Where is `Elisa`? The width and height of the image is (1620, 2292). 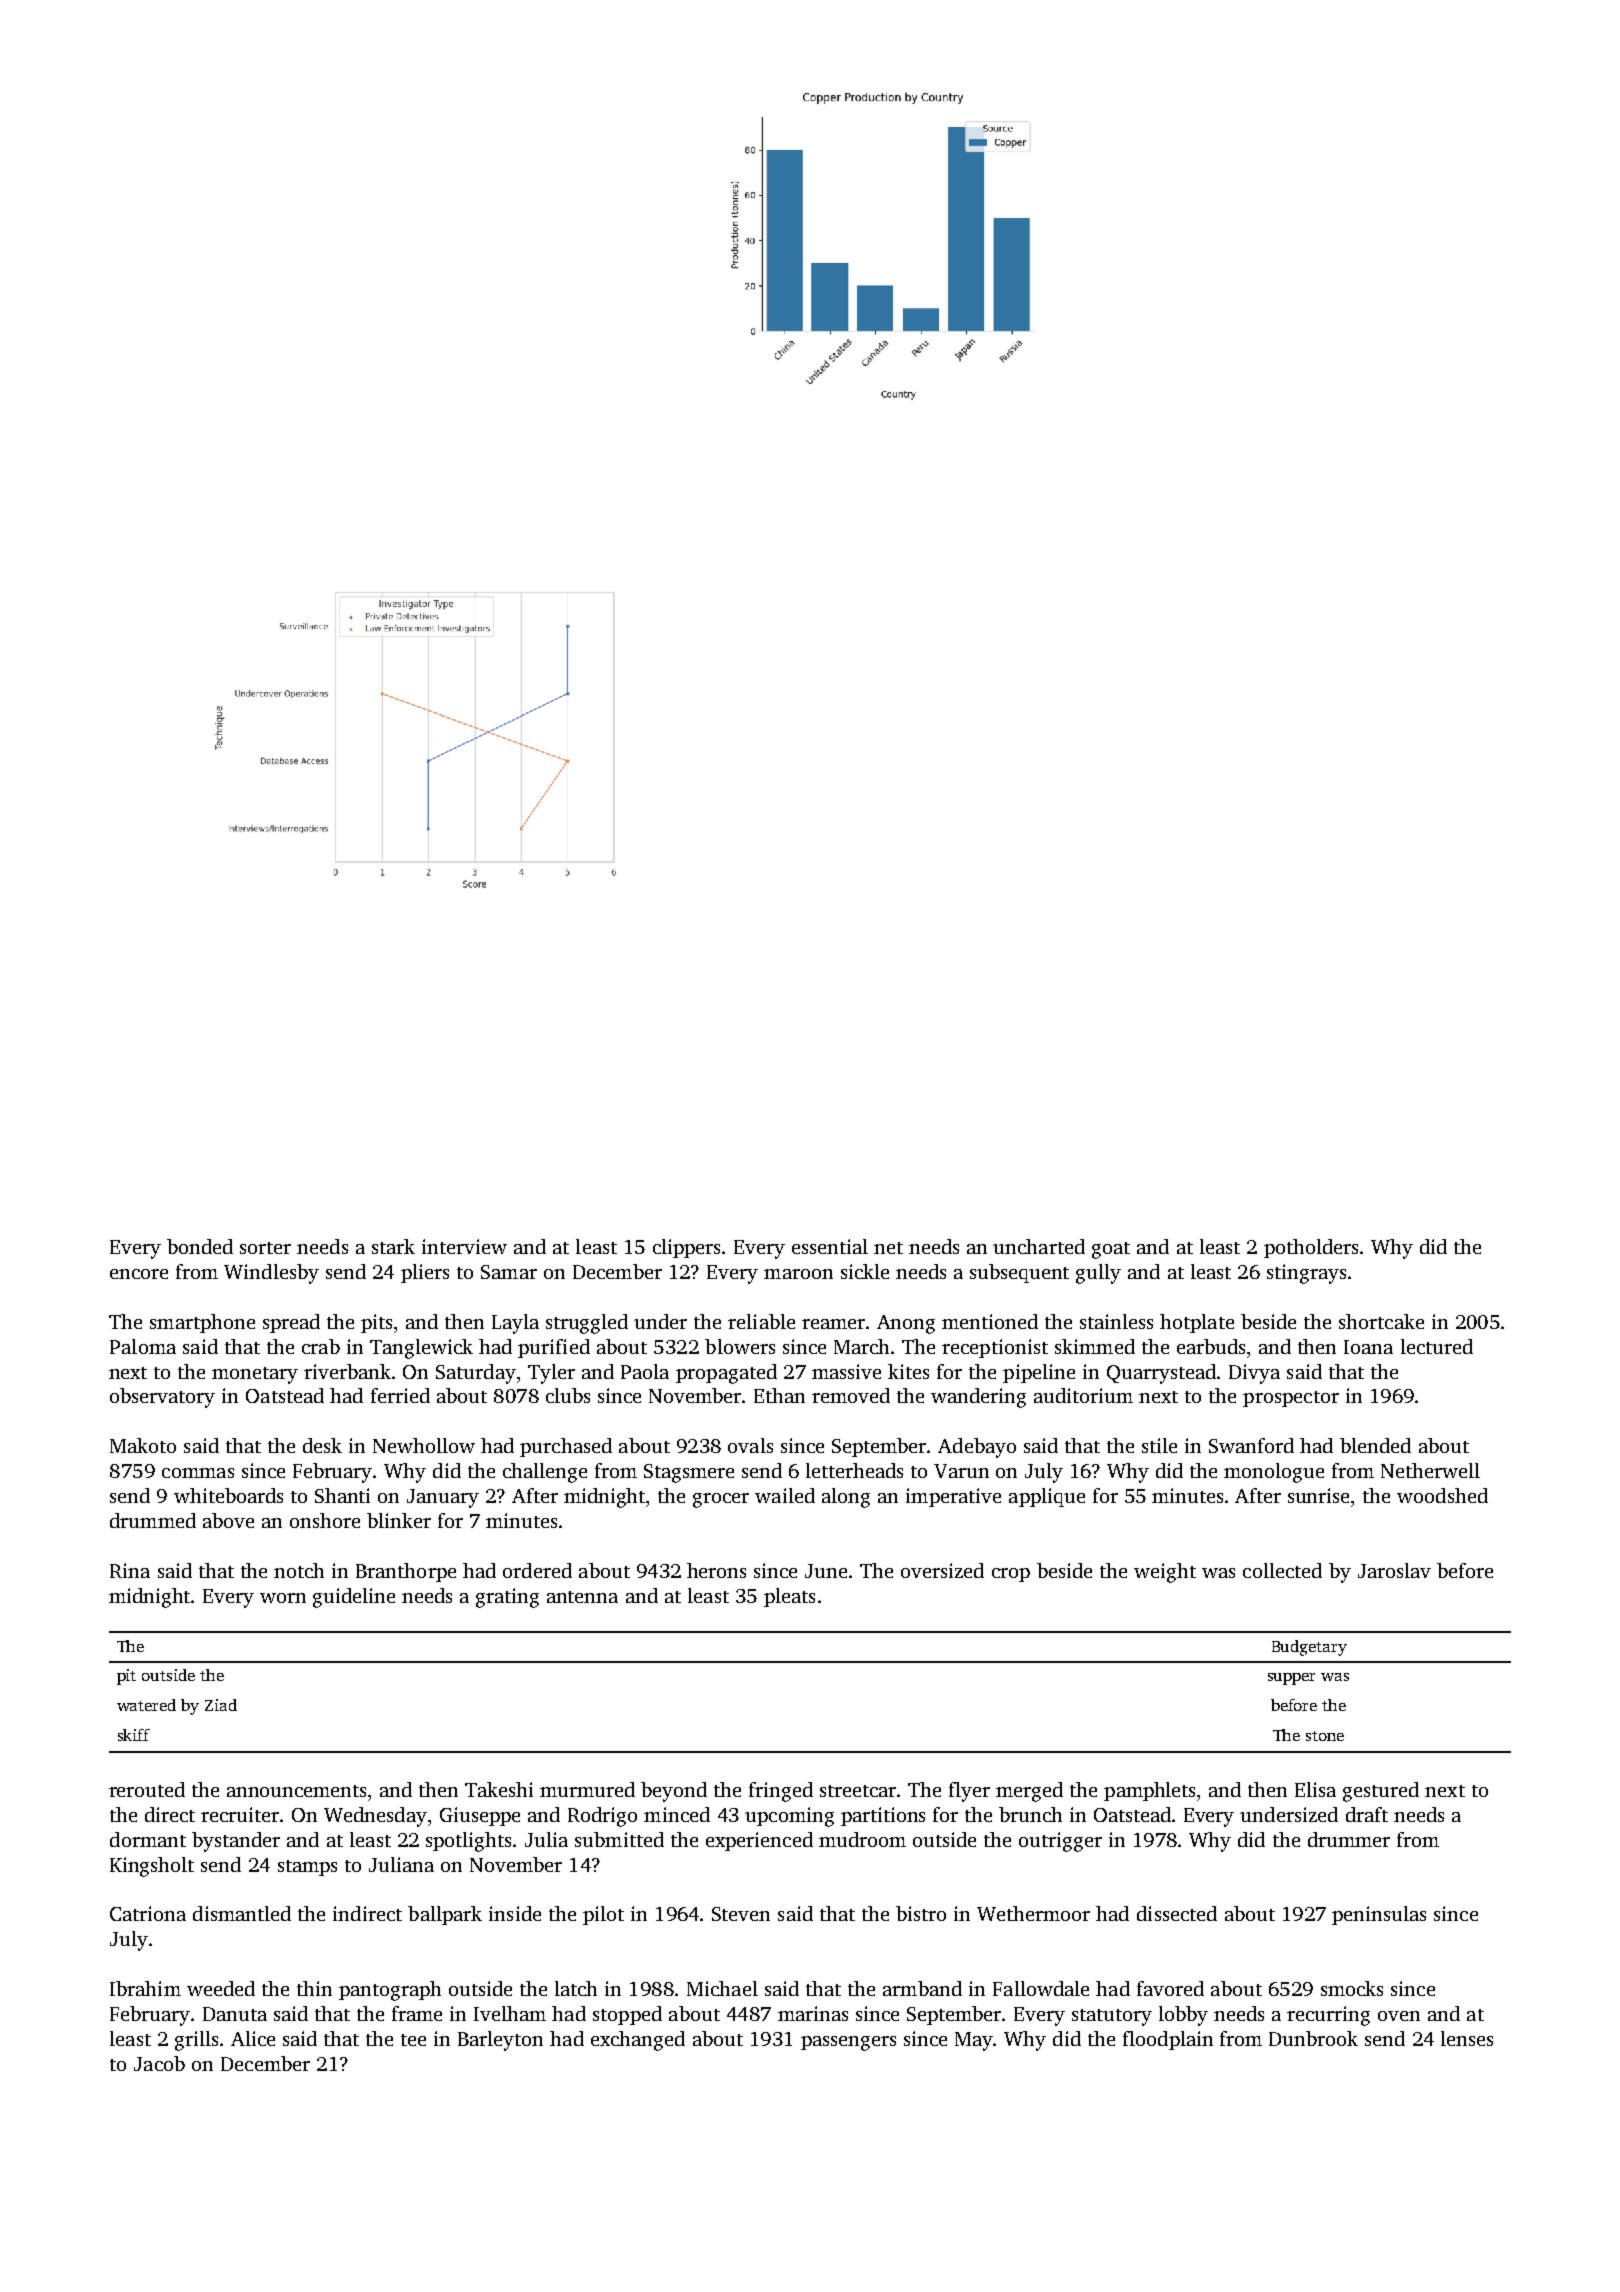
Elisa is located at coordinates (1315, 1789).
